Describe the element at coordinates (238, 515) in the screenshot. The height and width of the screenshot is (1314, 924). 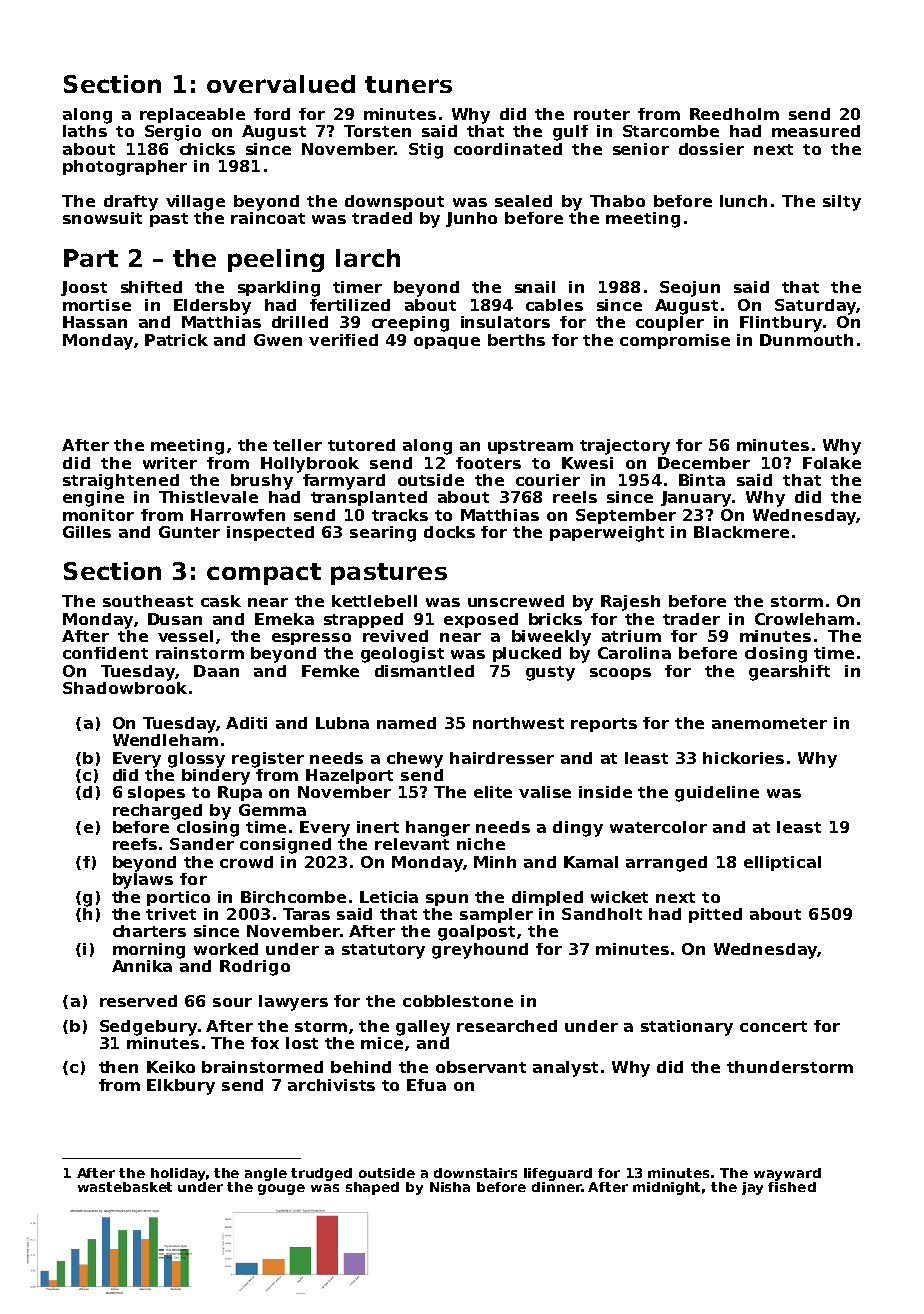
I see `Harrowfen` at that location.
